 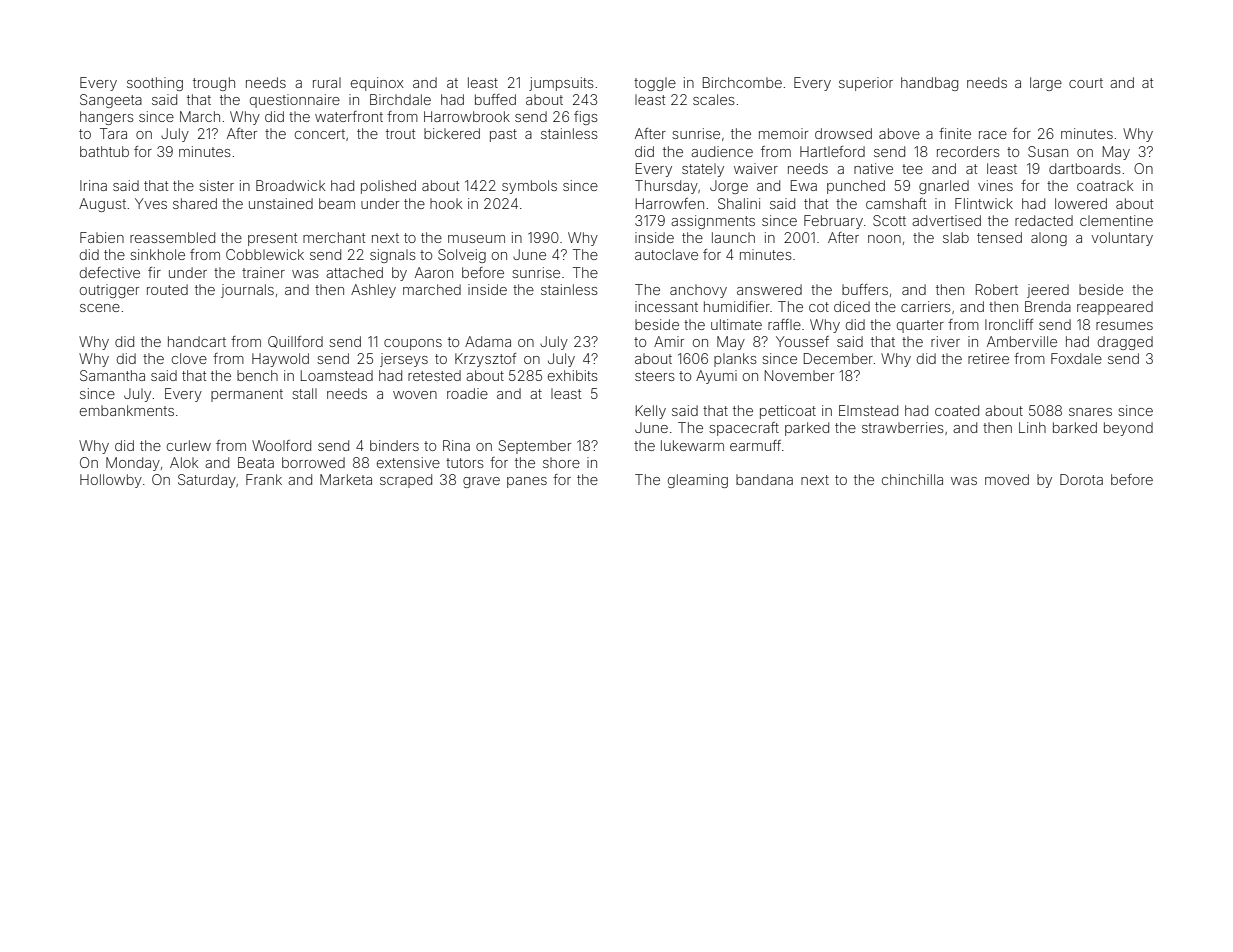 I want to click on chinchilla, so click(x=912, y=479).
